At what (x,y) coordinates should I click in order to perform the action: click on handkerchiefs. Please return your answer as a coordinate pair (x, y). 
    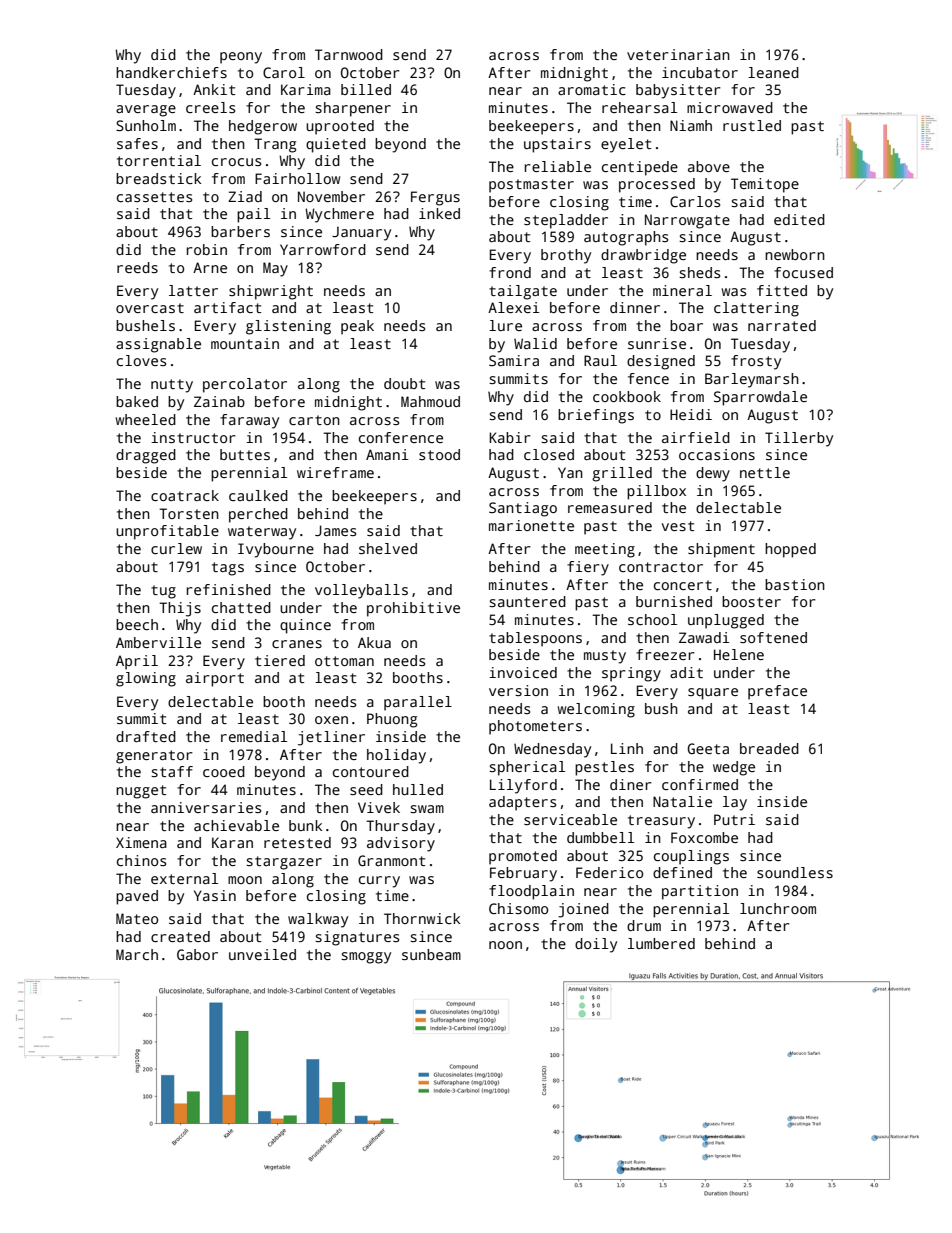
    Looking at the image, I should click on (171, 72).
